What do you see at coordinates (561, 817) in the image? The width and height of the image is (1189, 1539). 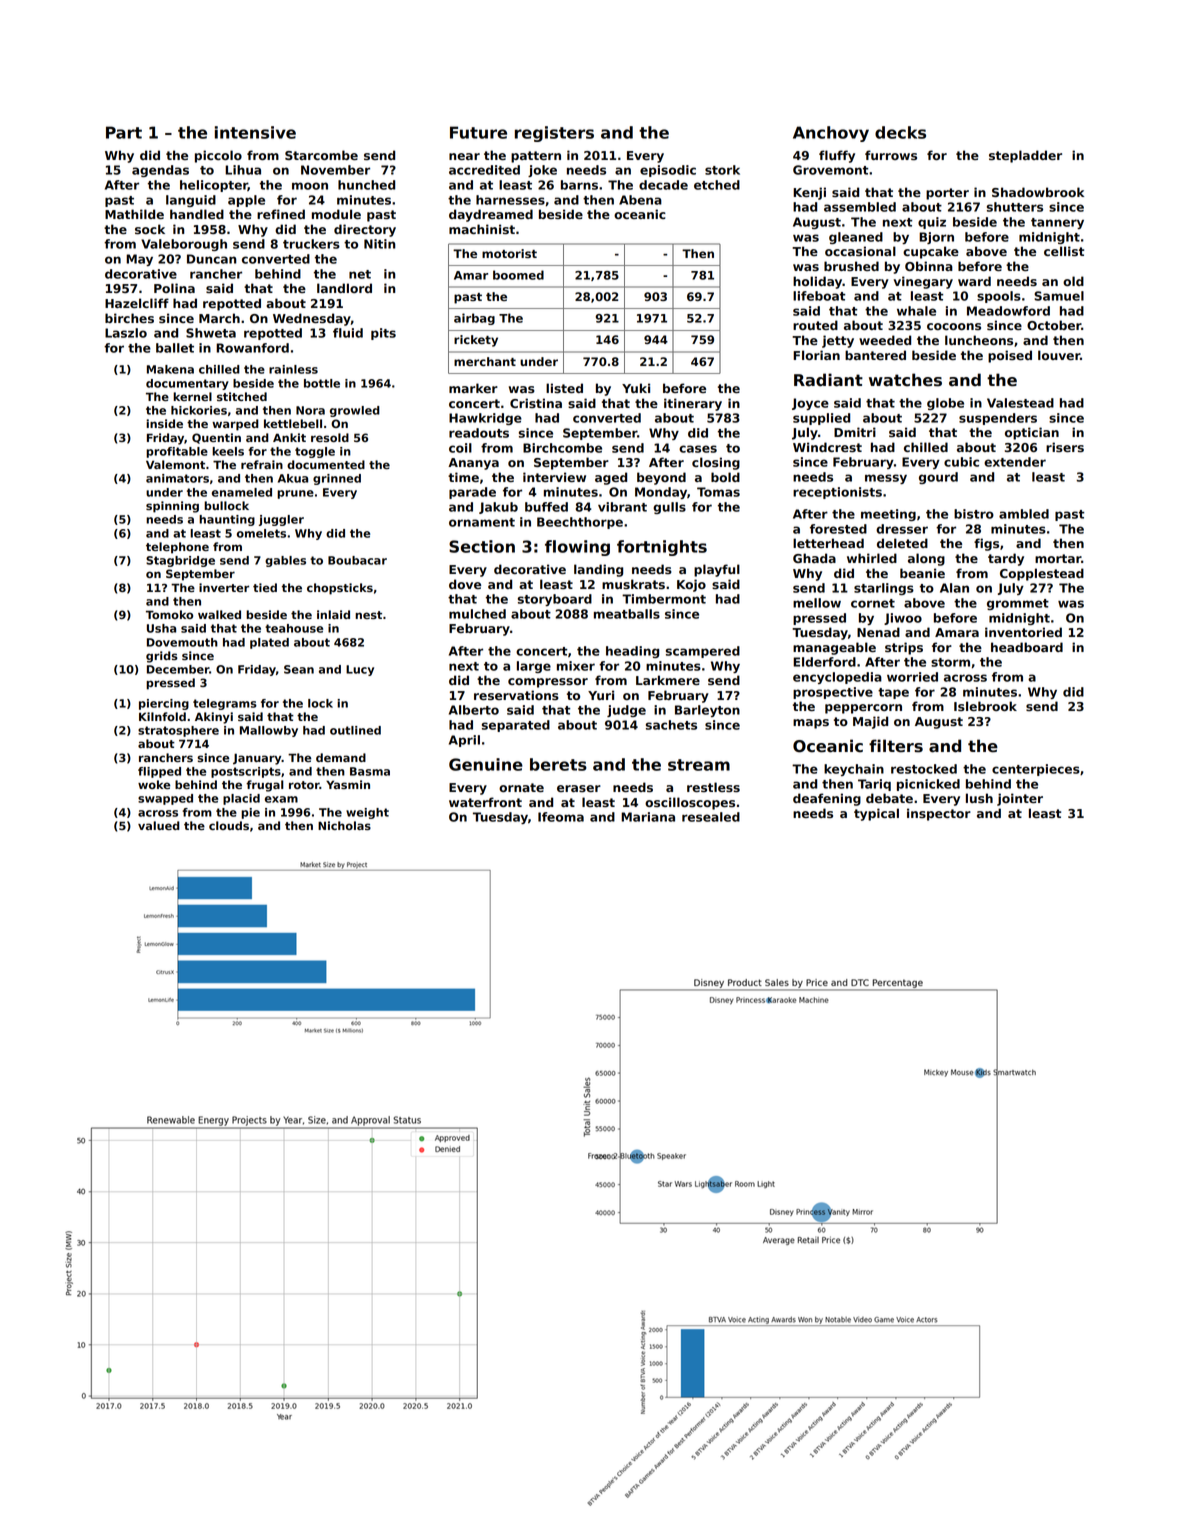 I see `Ifeoma` at bounding box center [561, 817].
